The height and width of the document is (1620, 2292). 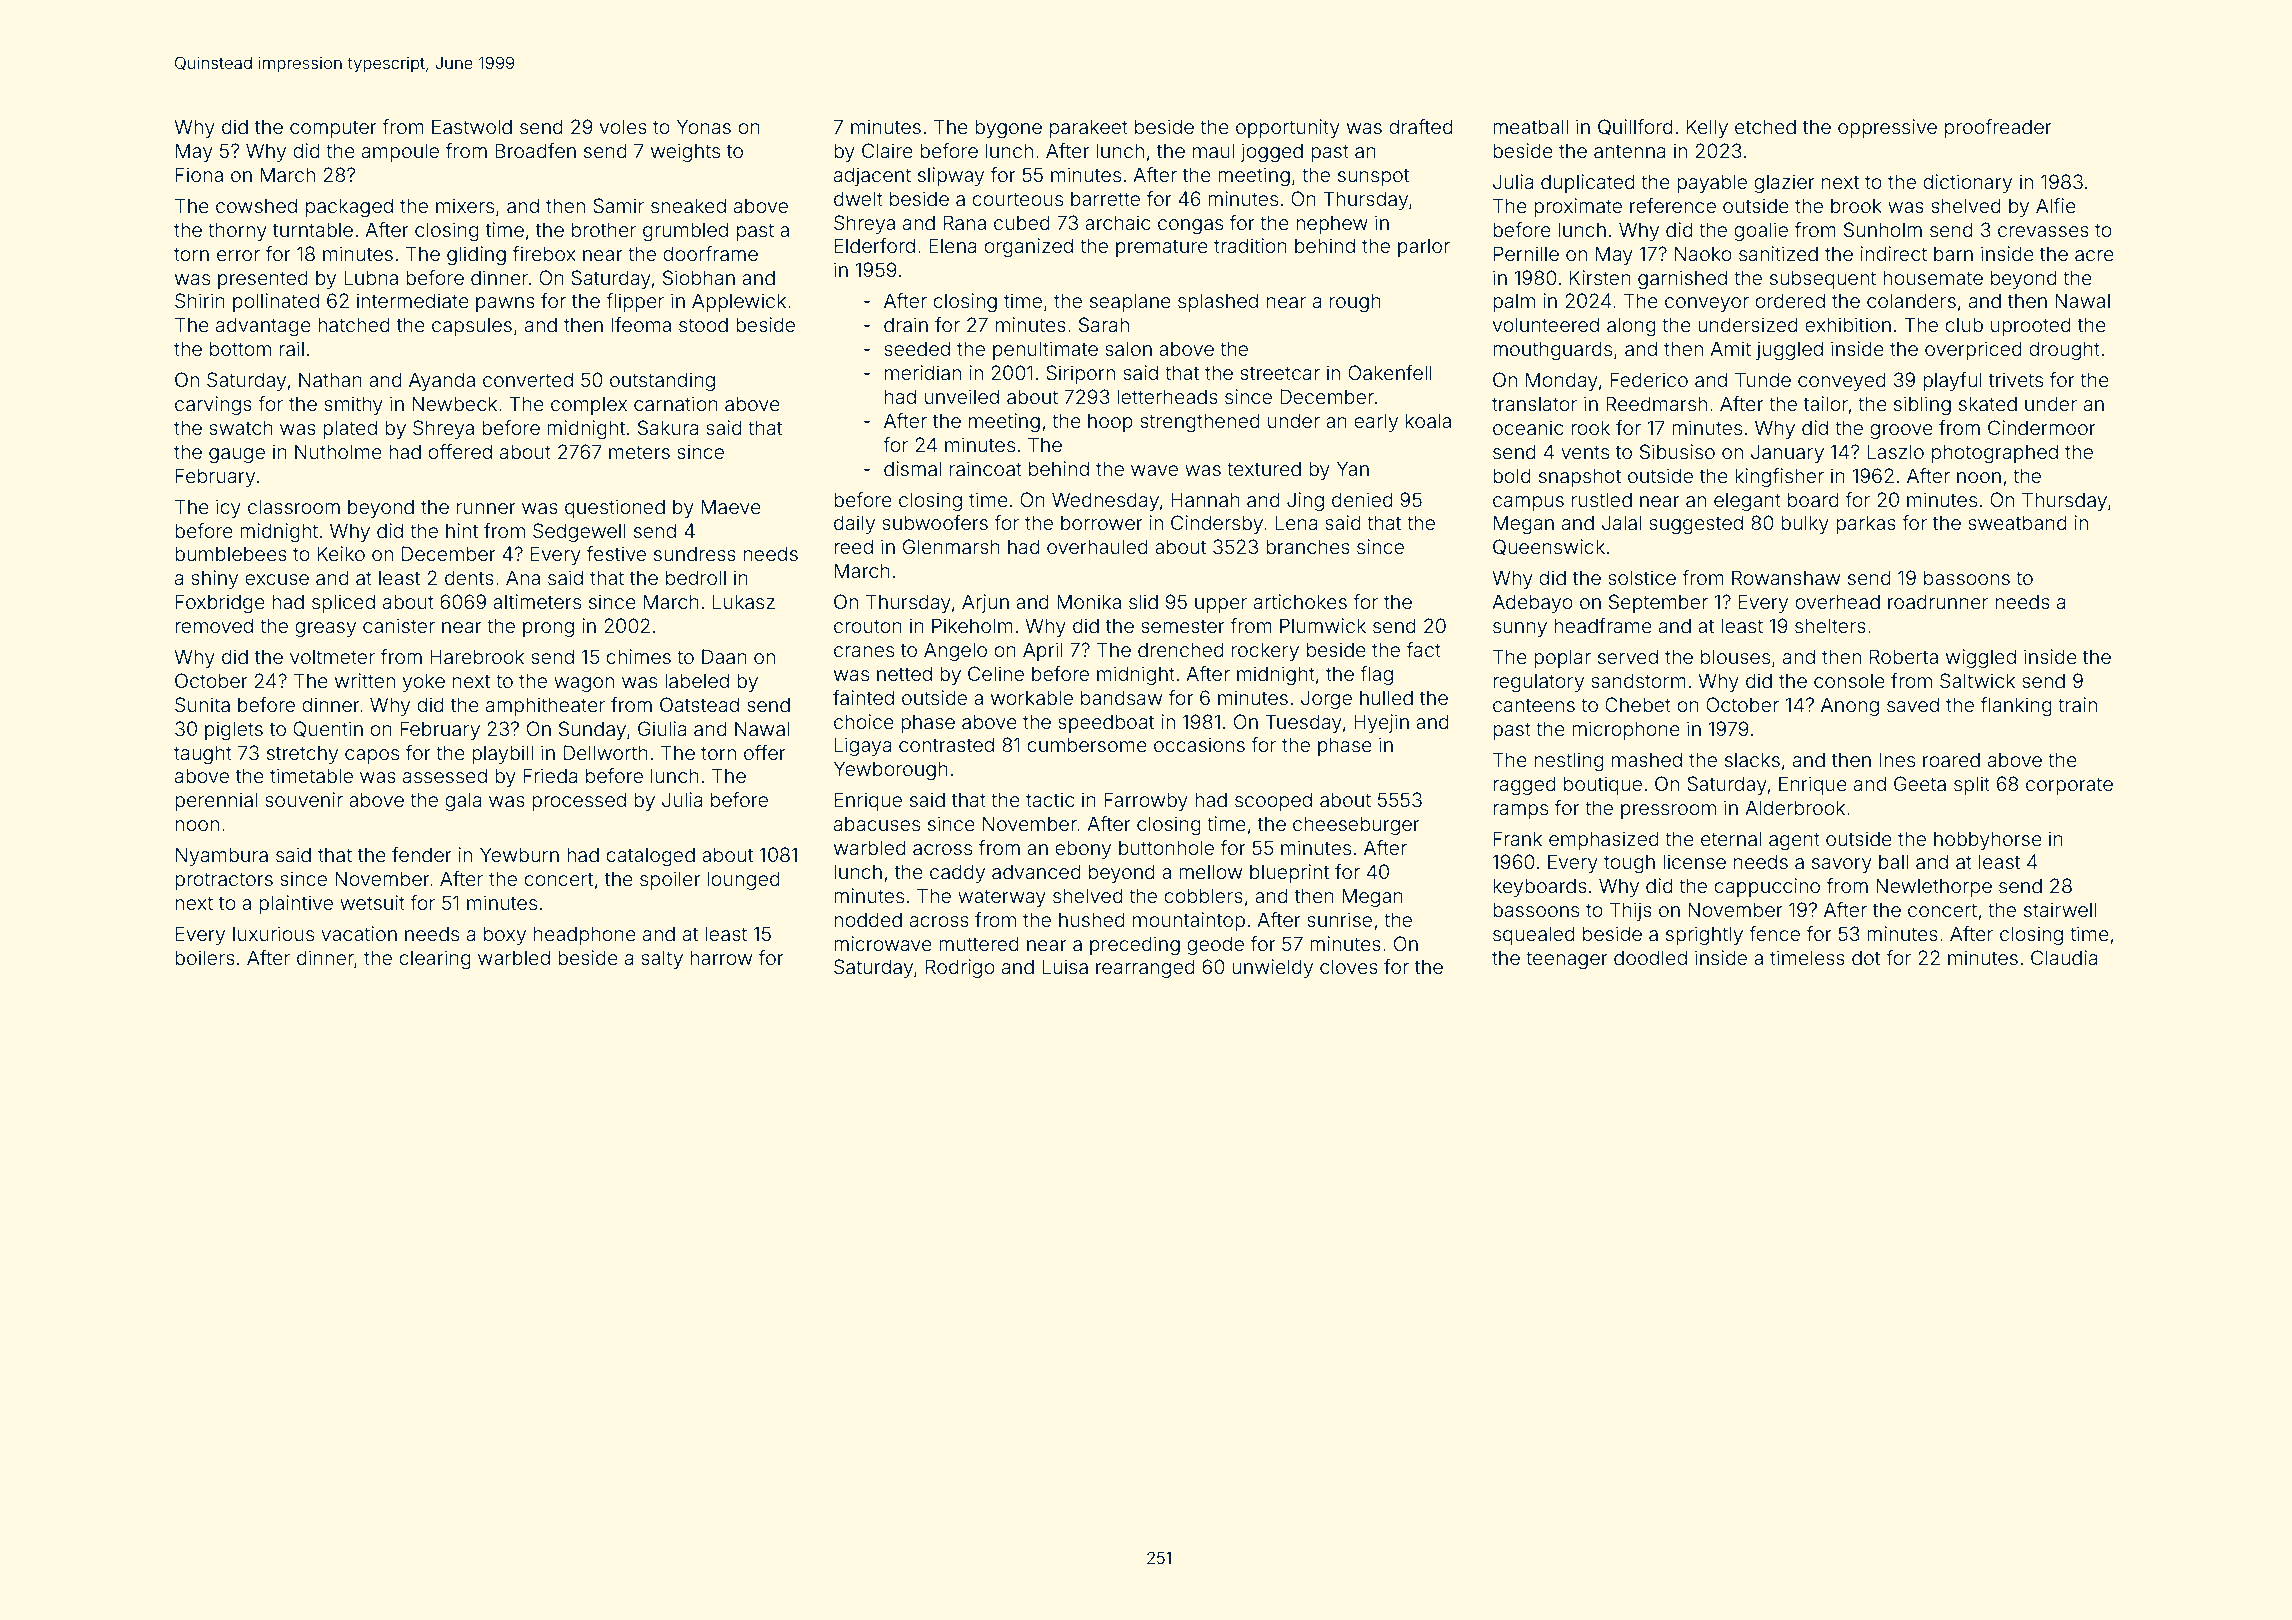 What do you see at coordinates (960, 969) in the document?
I see `Rodrigo` at bounding box center [960, 969].
